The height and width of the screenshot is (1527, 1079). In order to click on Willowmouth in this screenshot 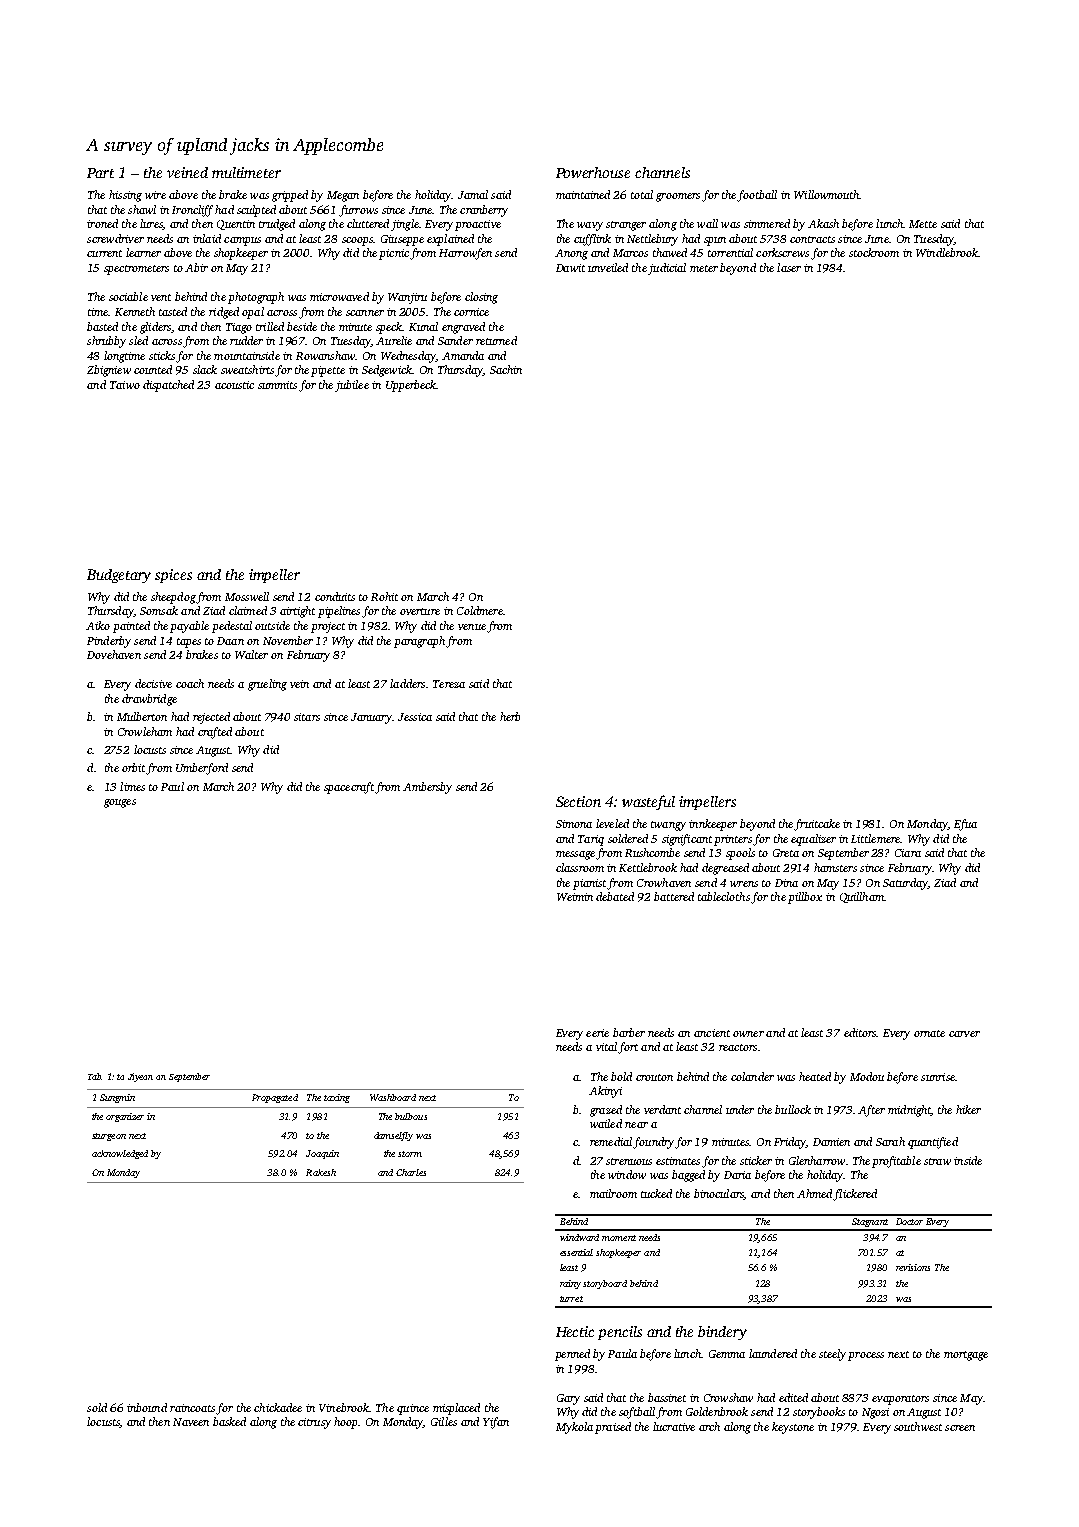, I will do `click(826, 194)`.
